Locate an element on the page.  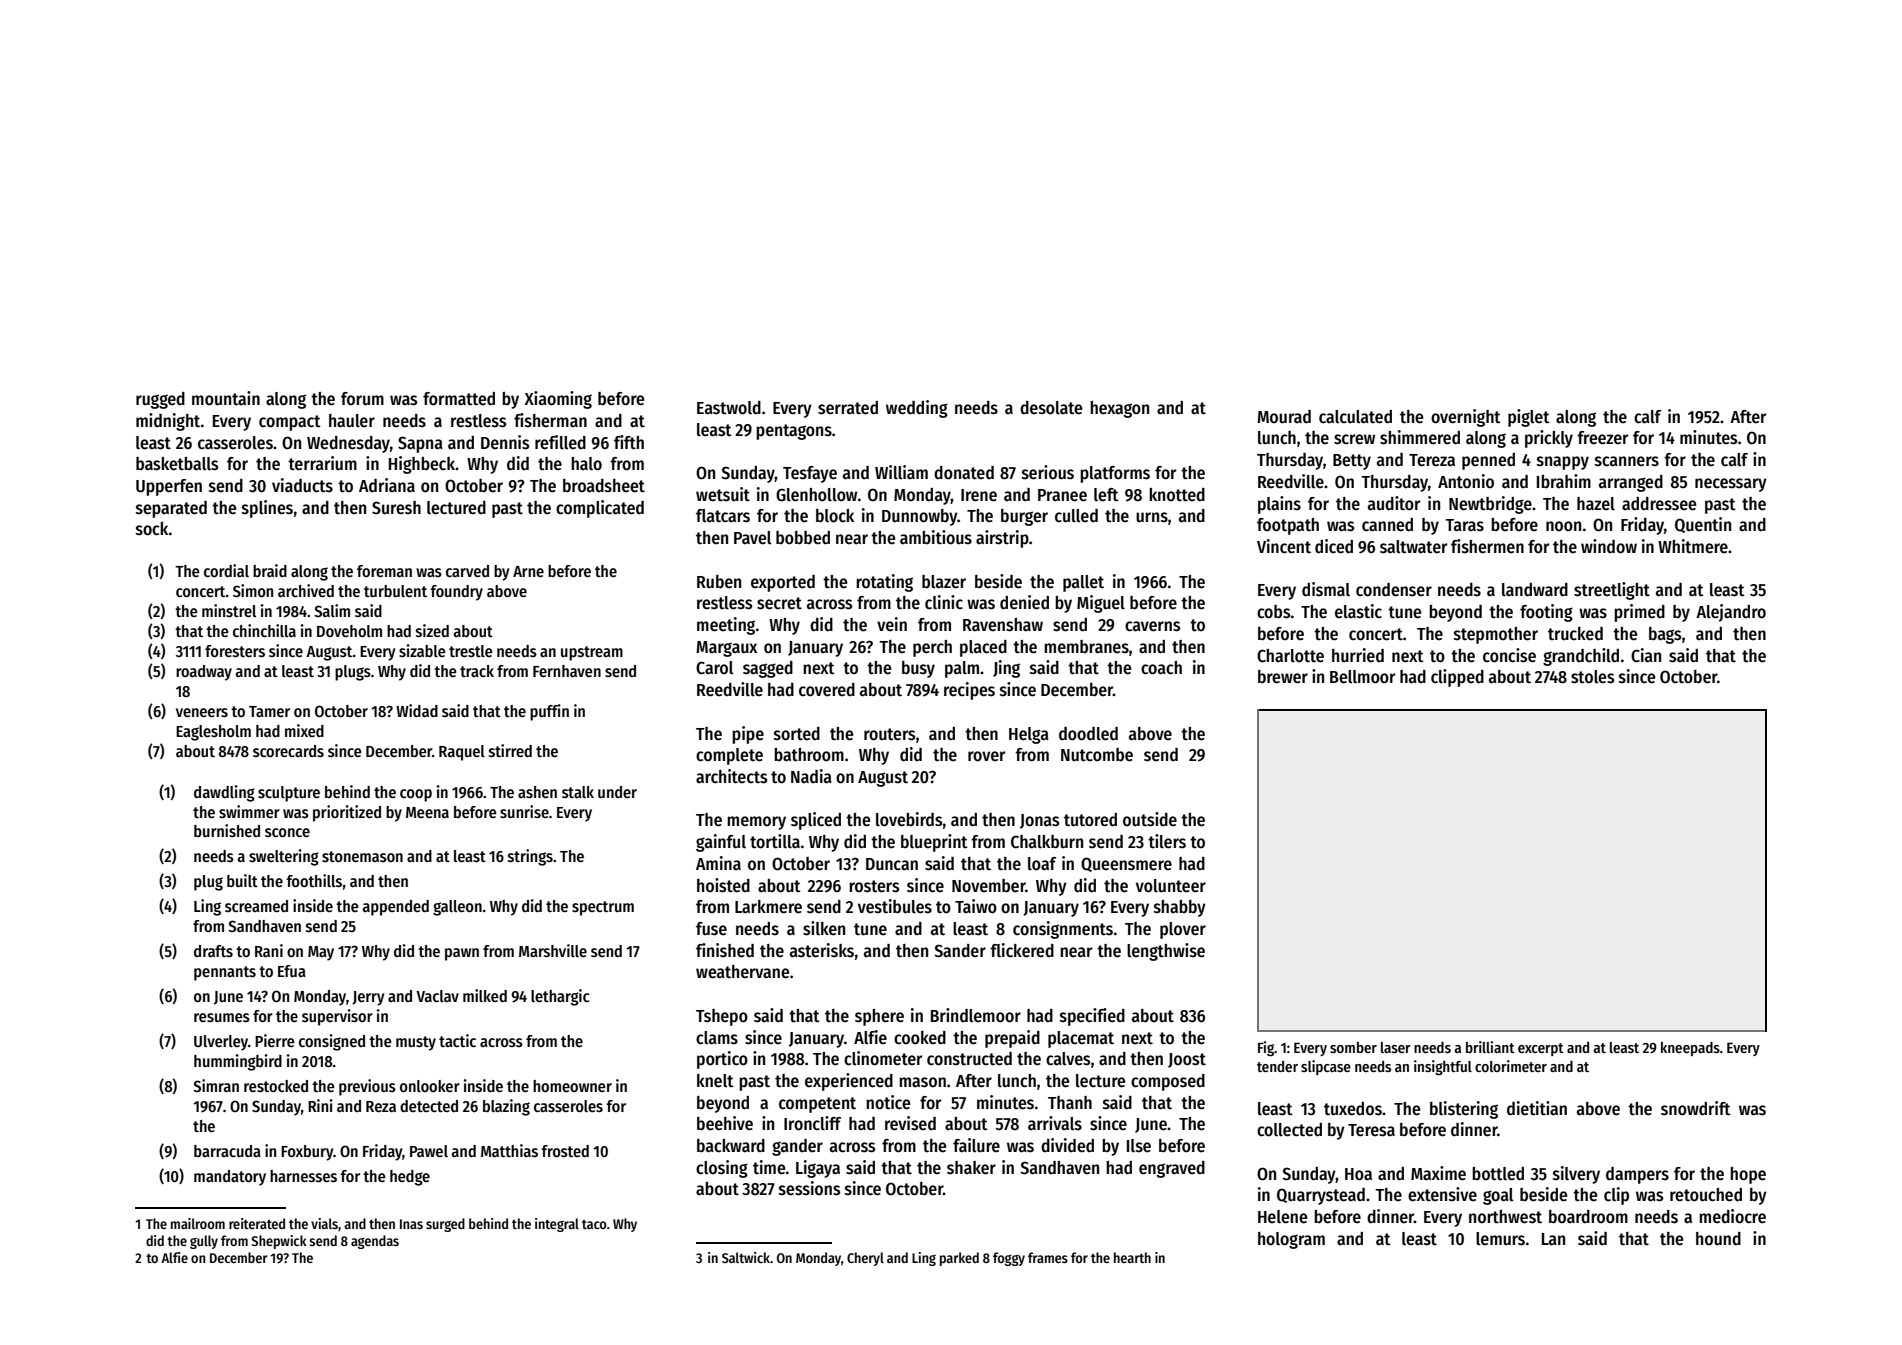
Marshville is located at coordinates (553, 951).
